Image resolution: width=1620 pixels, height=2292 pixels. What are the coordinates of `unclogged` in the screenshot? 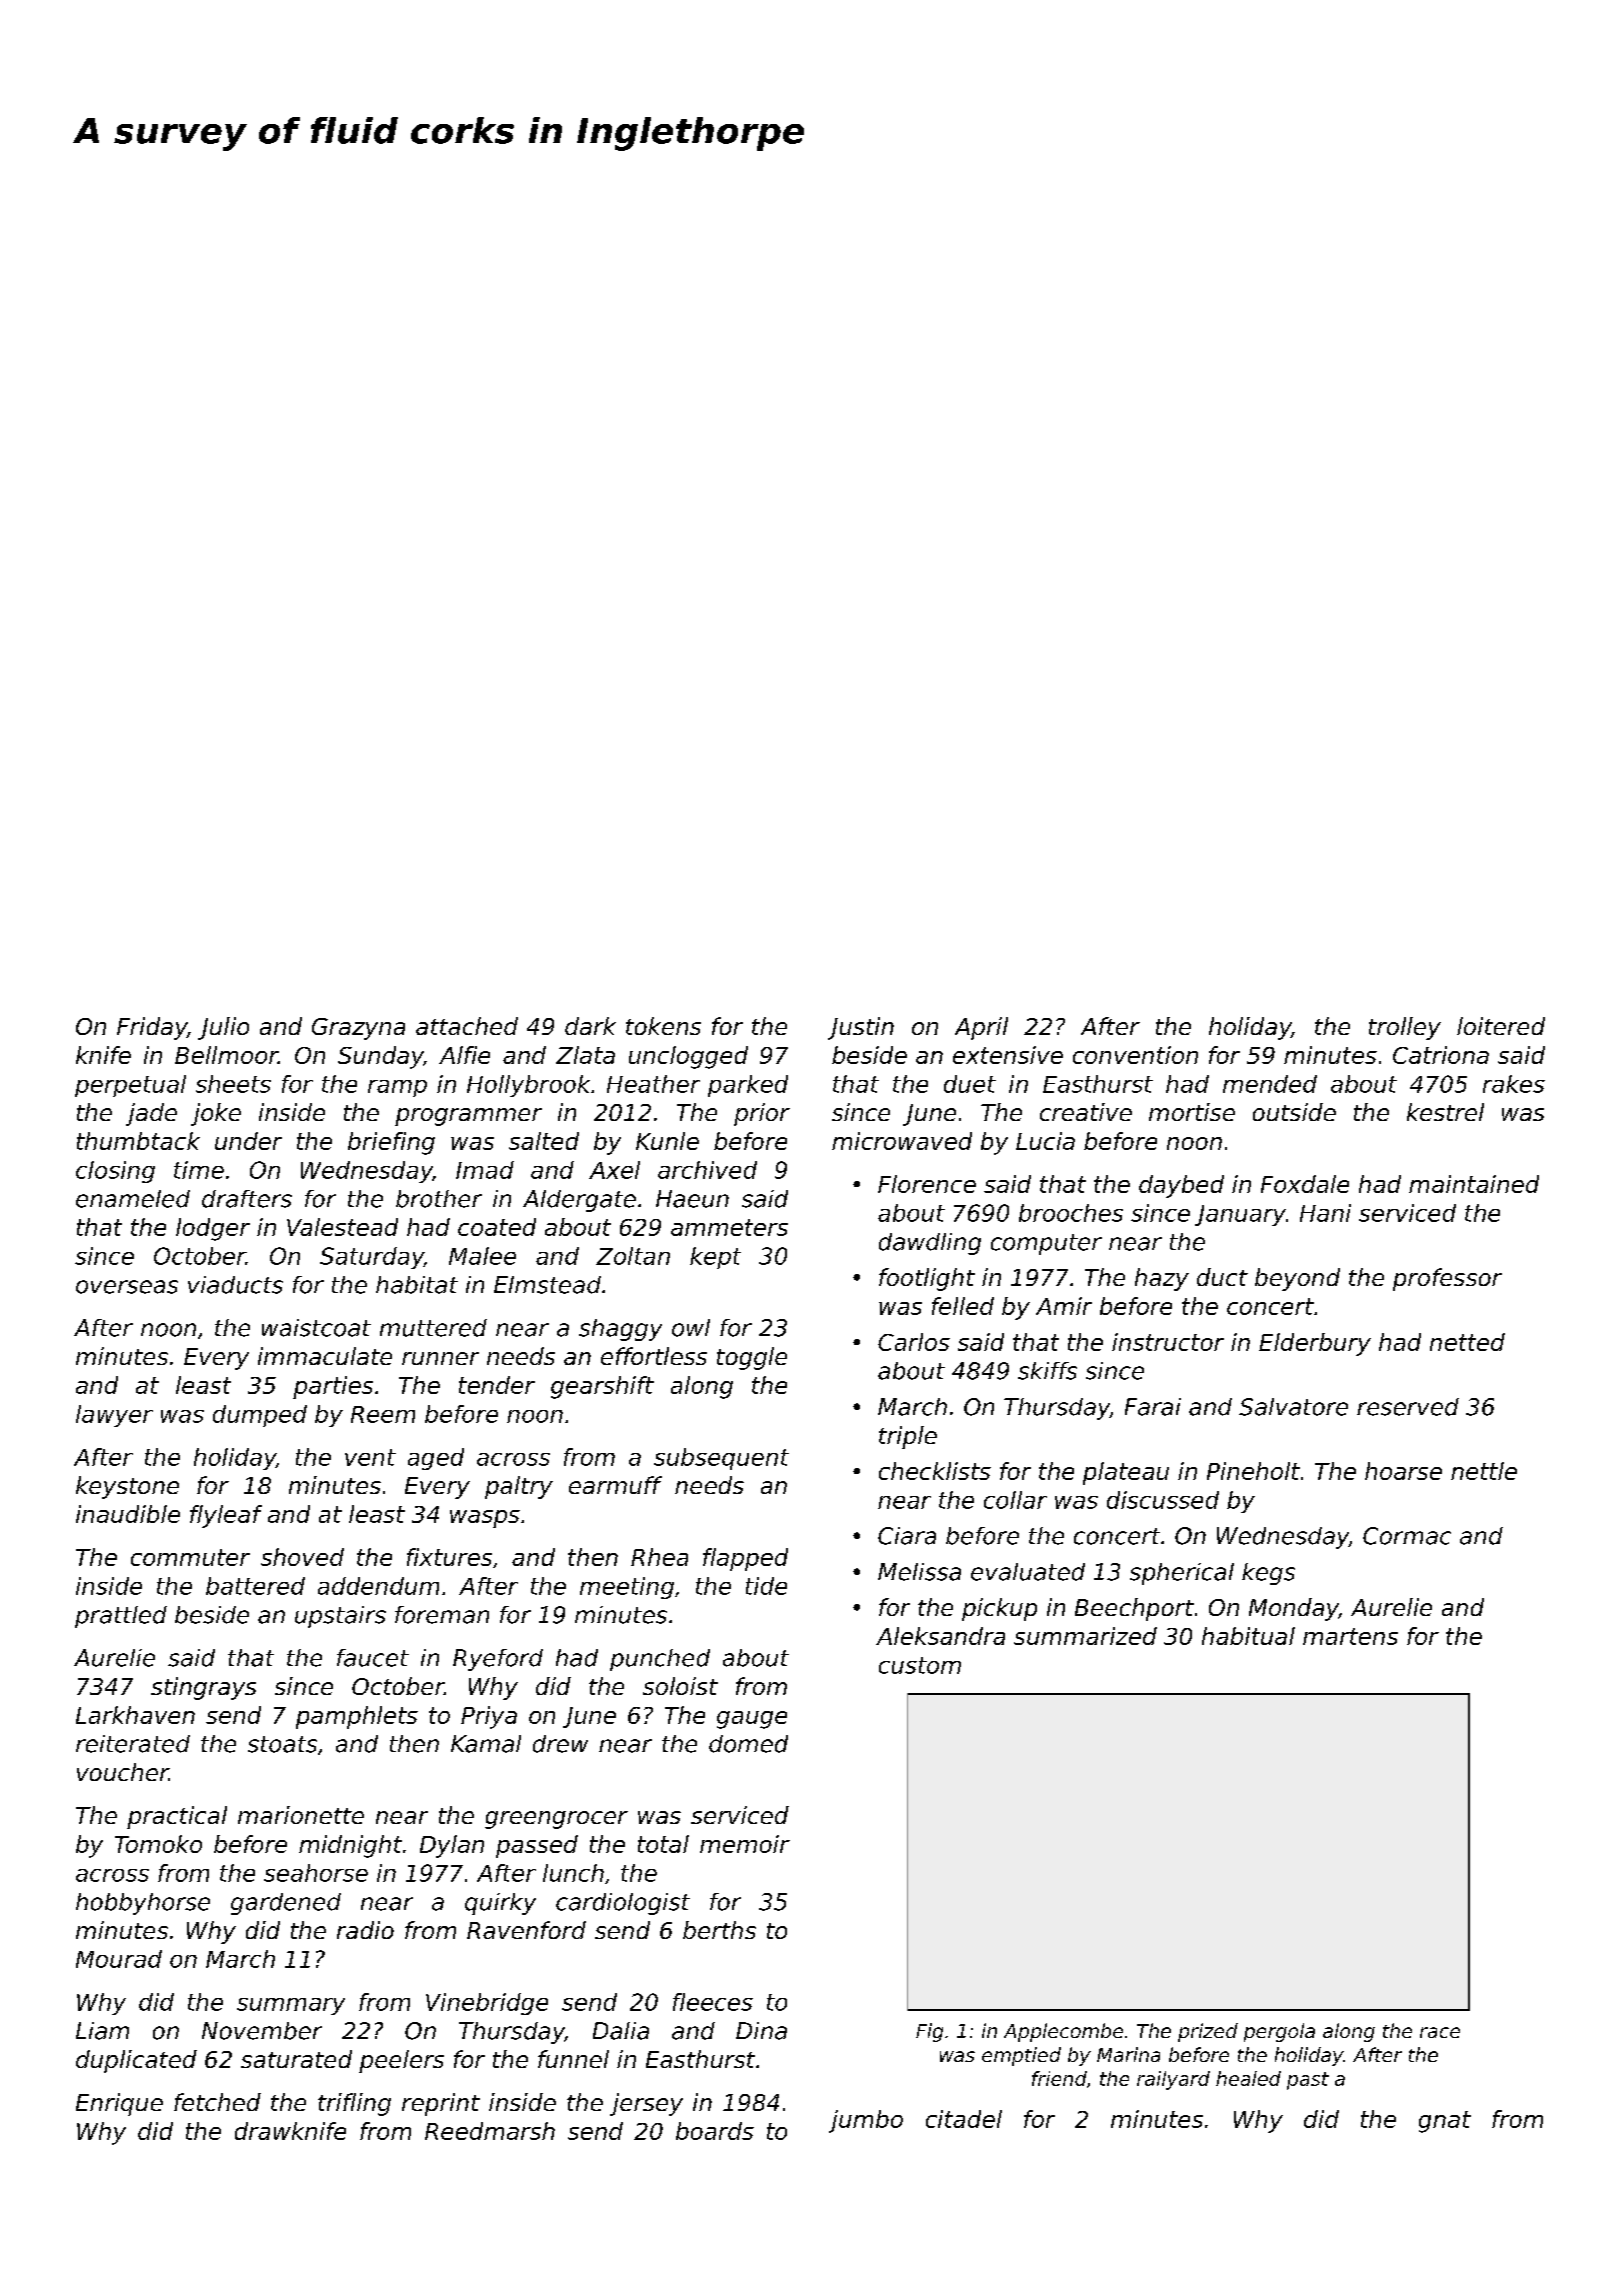 It's located at (688, 1057).
